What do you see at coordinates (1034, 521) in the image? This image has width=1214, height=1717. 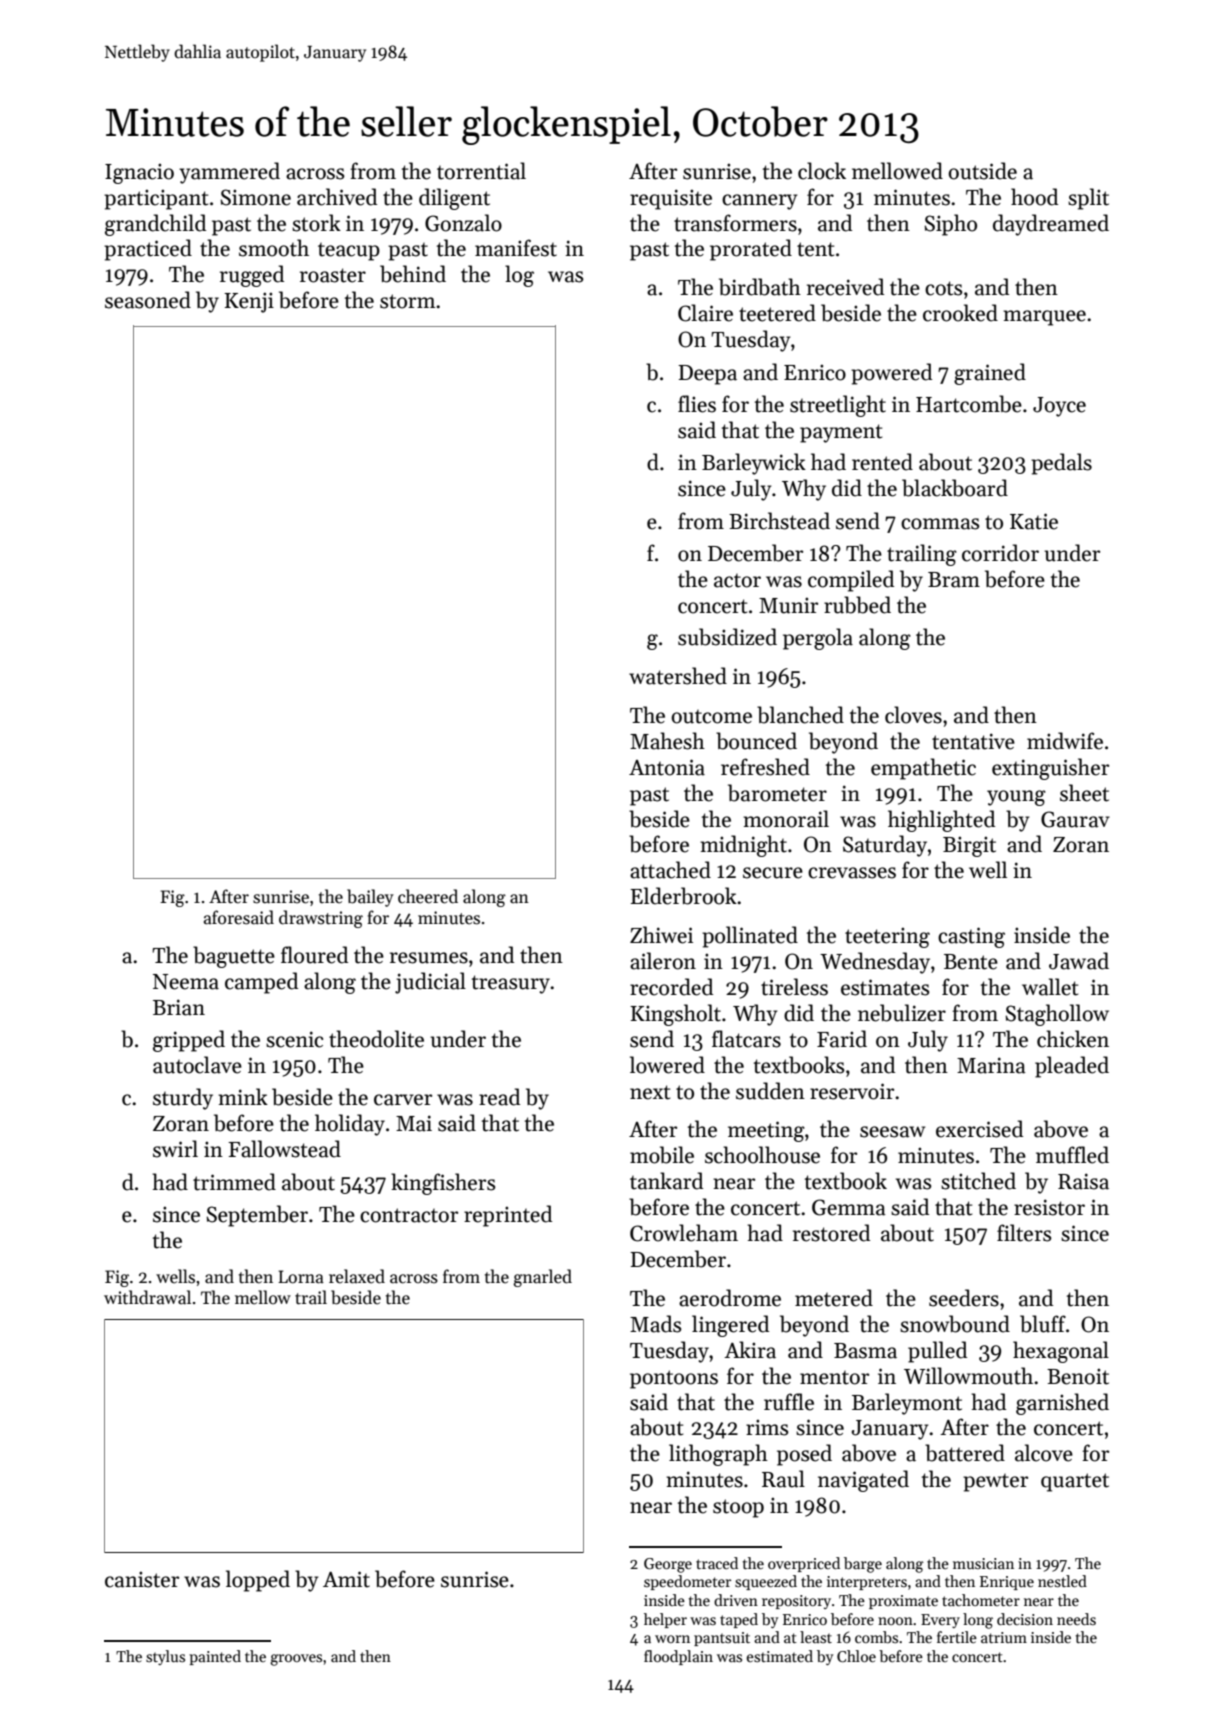 I see `Katie` at bounding box center [1034, 521].
